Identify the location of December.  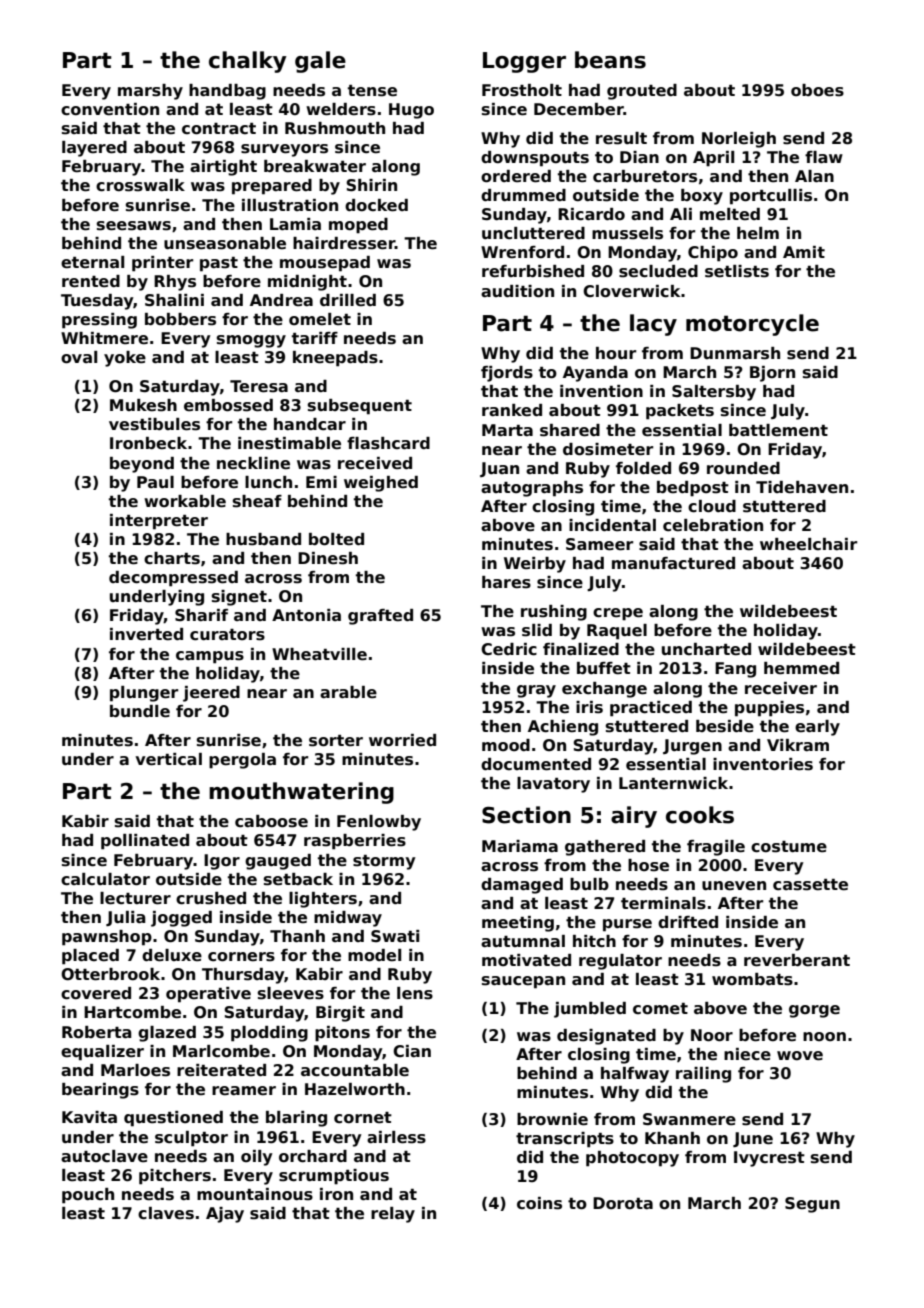
(579, 109).
